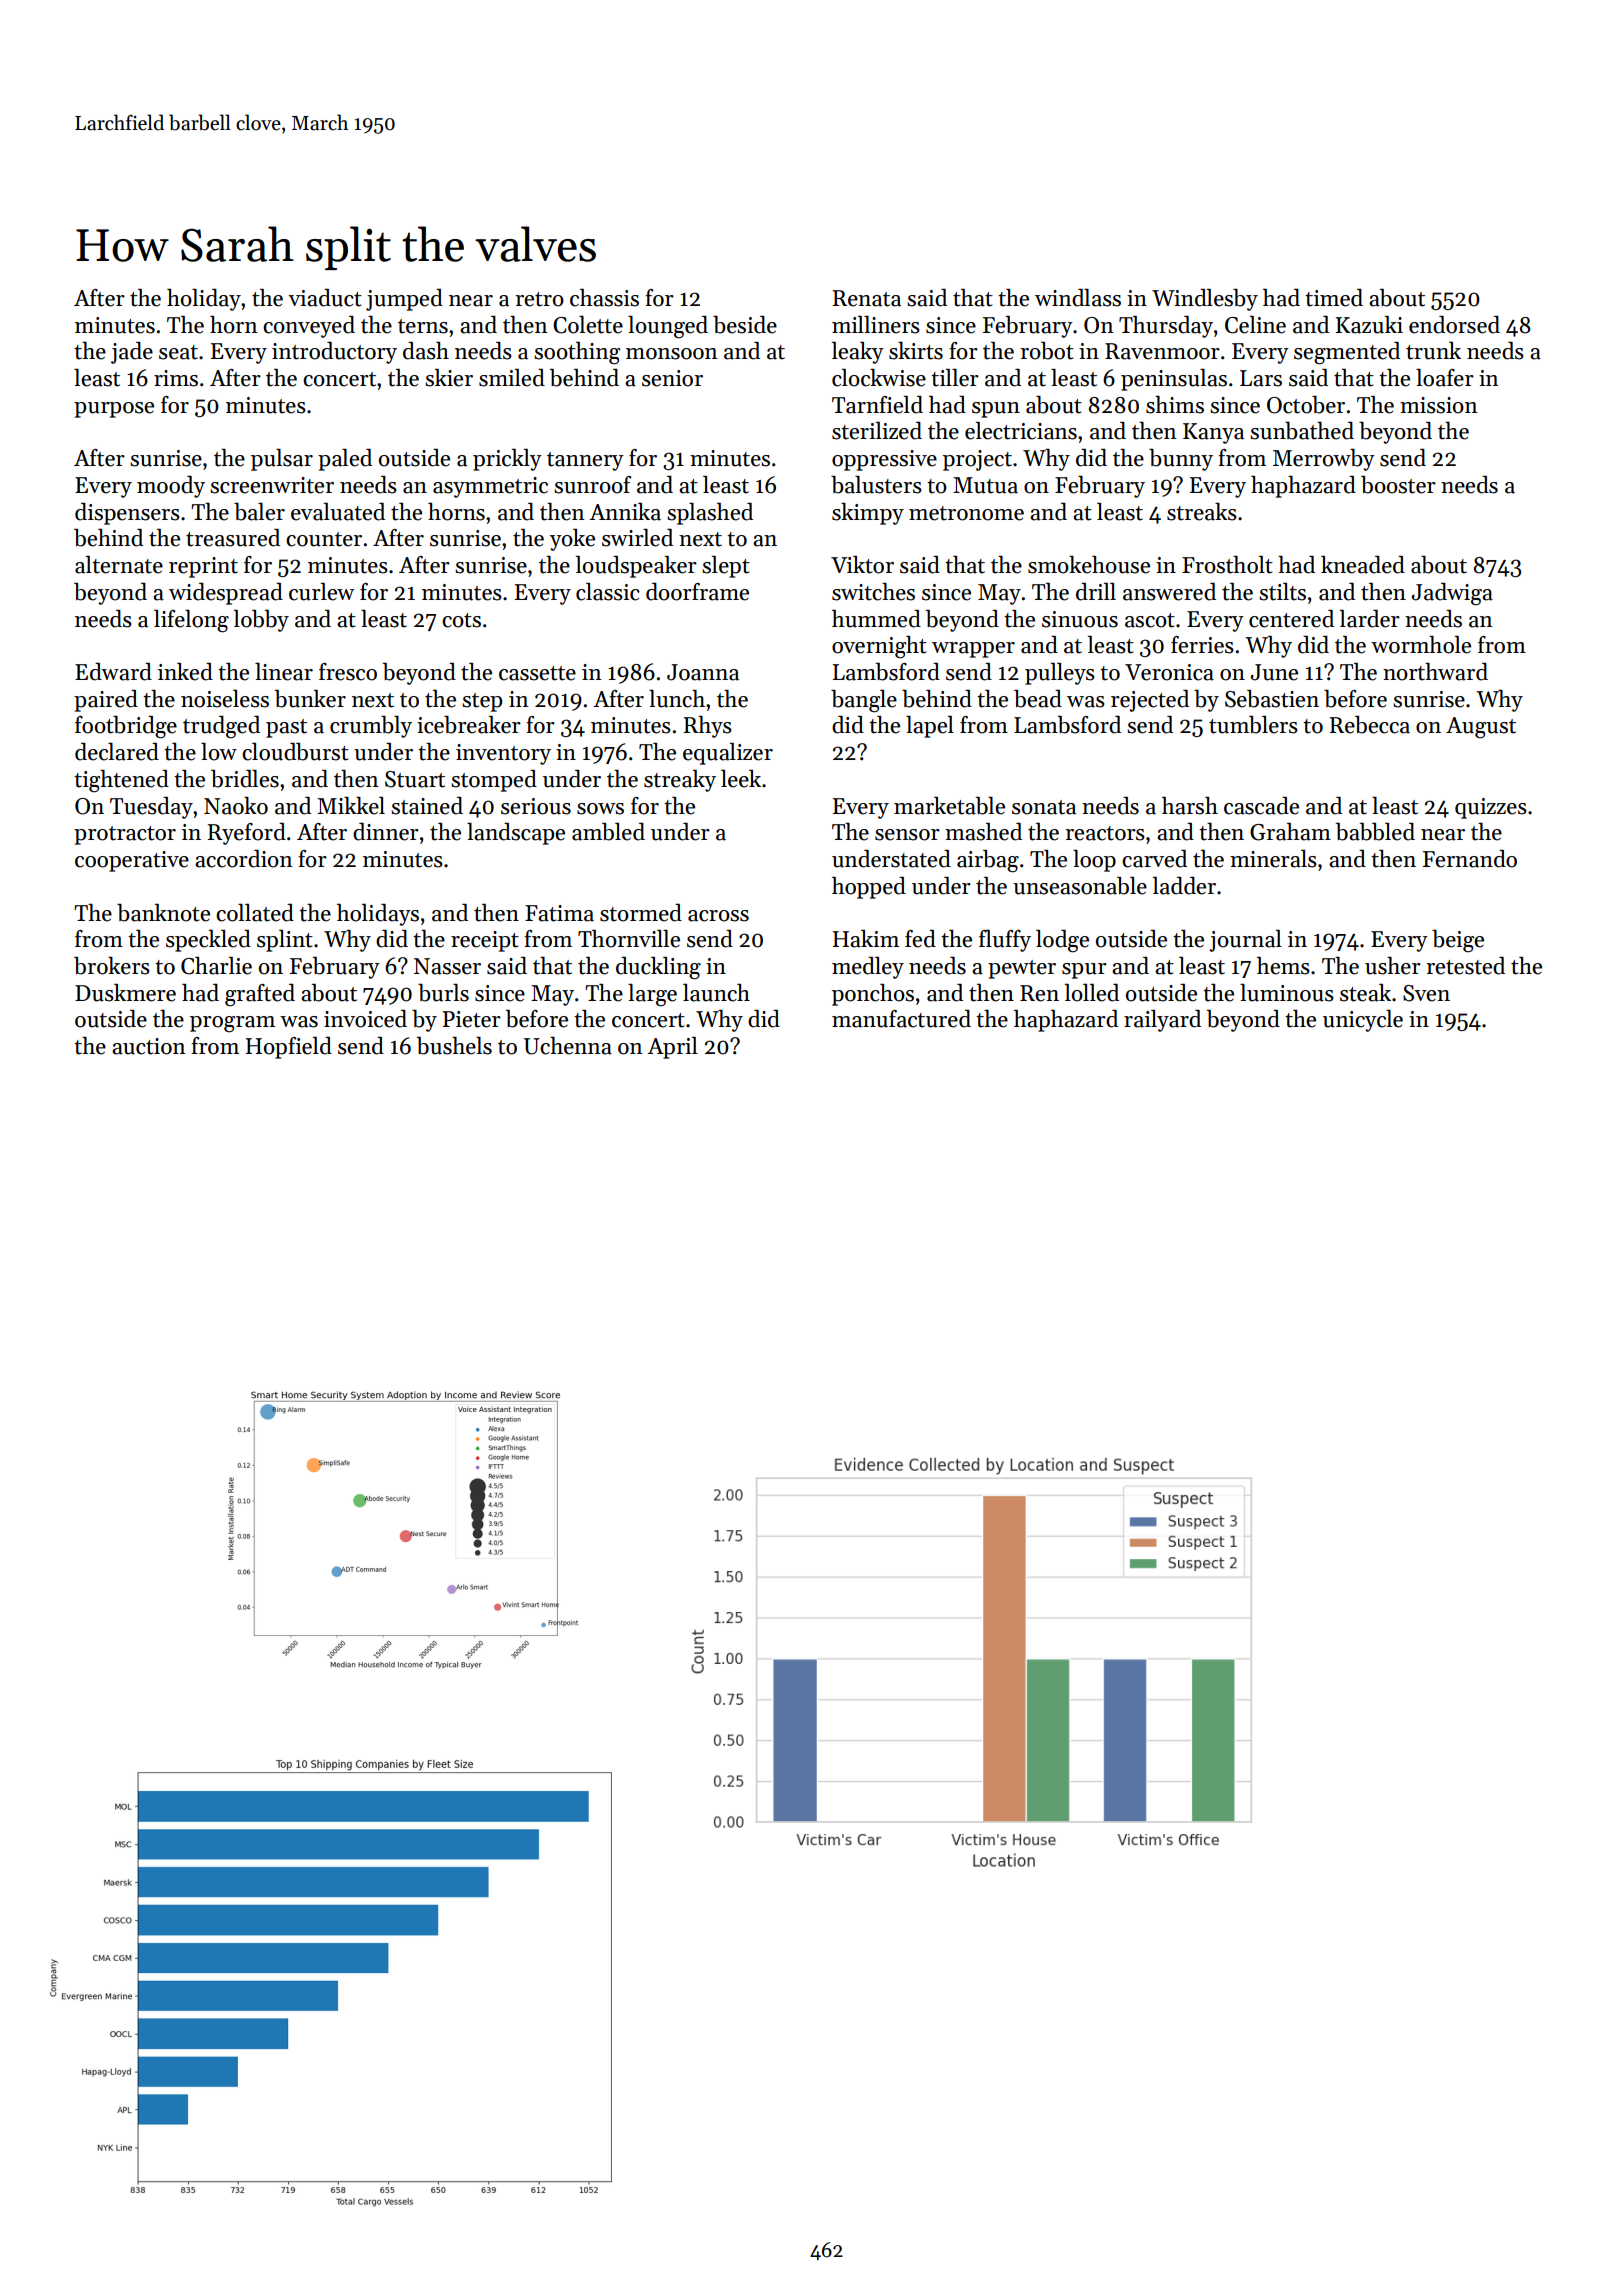  Describe the element at coordinates (289, 1048) in the screenshot. I see `Hopfield` at that location.
